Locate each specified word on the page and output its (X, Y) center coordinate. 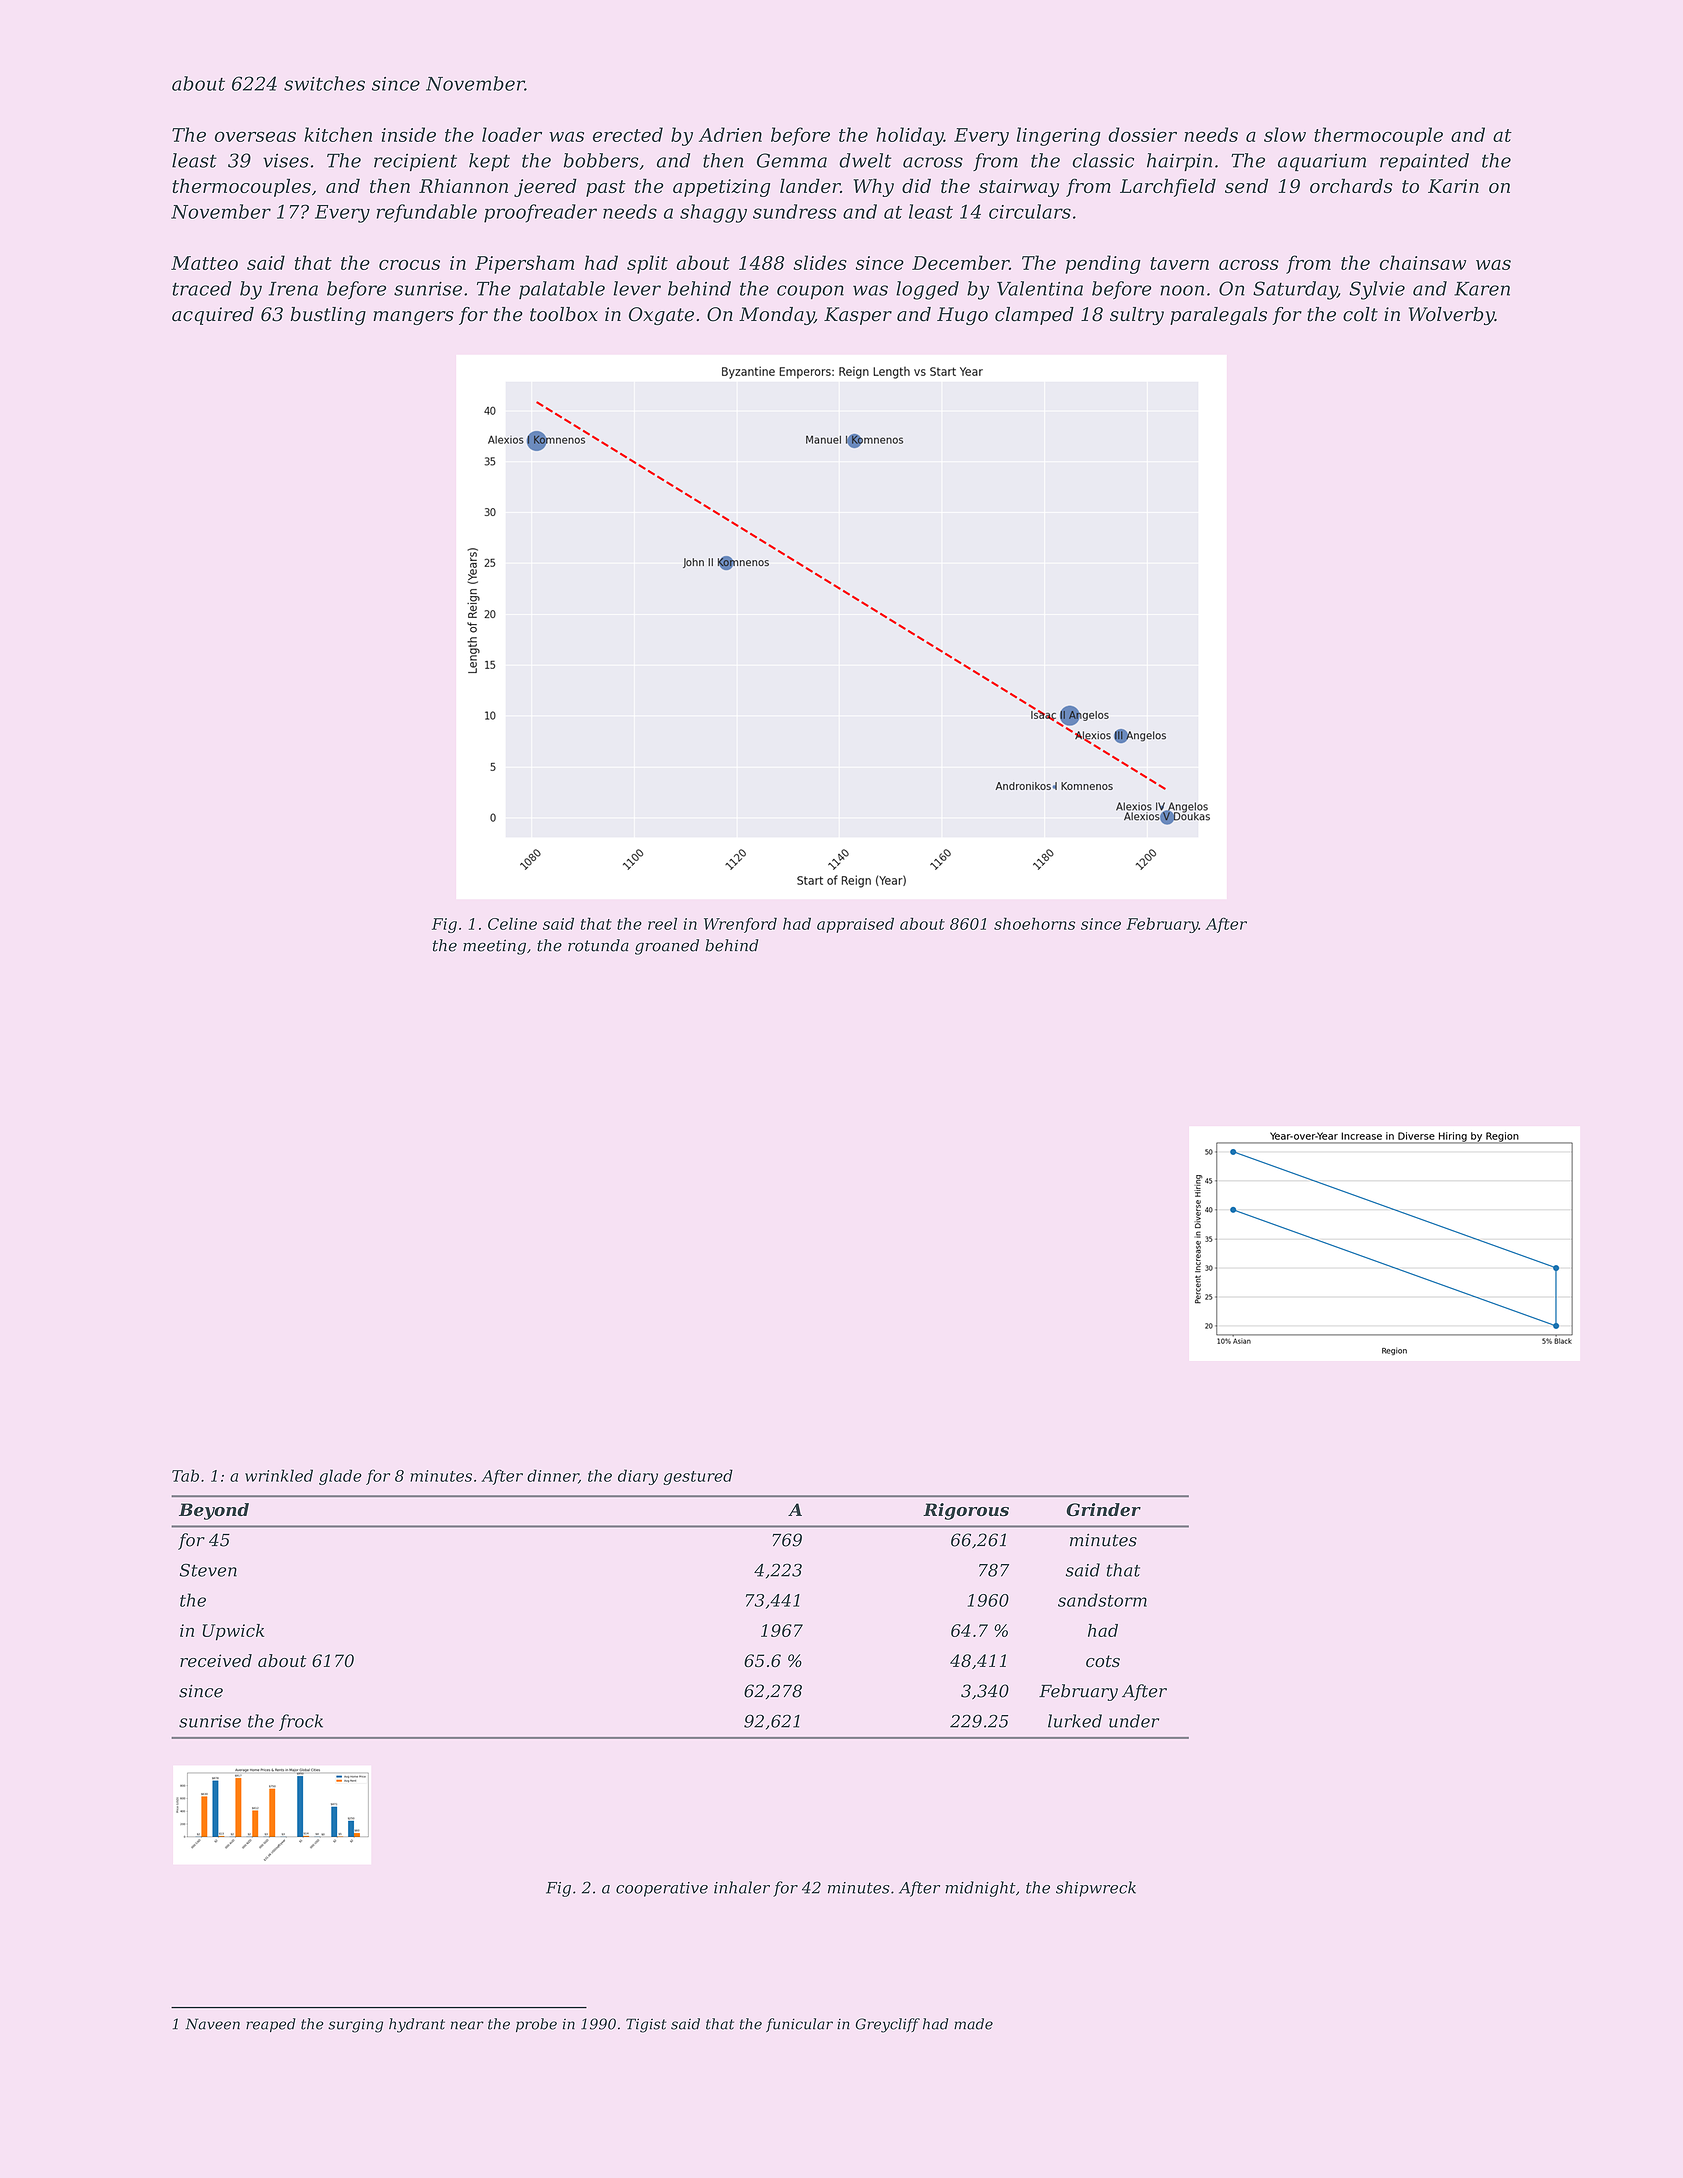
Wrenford (740, 925)
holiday (910, 136)
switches (324, 83)
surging (355, 2026)
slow (1285, 134)
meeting (494, 947)
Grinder (1103, 1509)
